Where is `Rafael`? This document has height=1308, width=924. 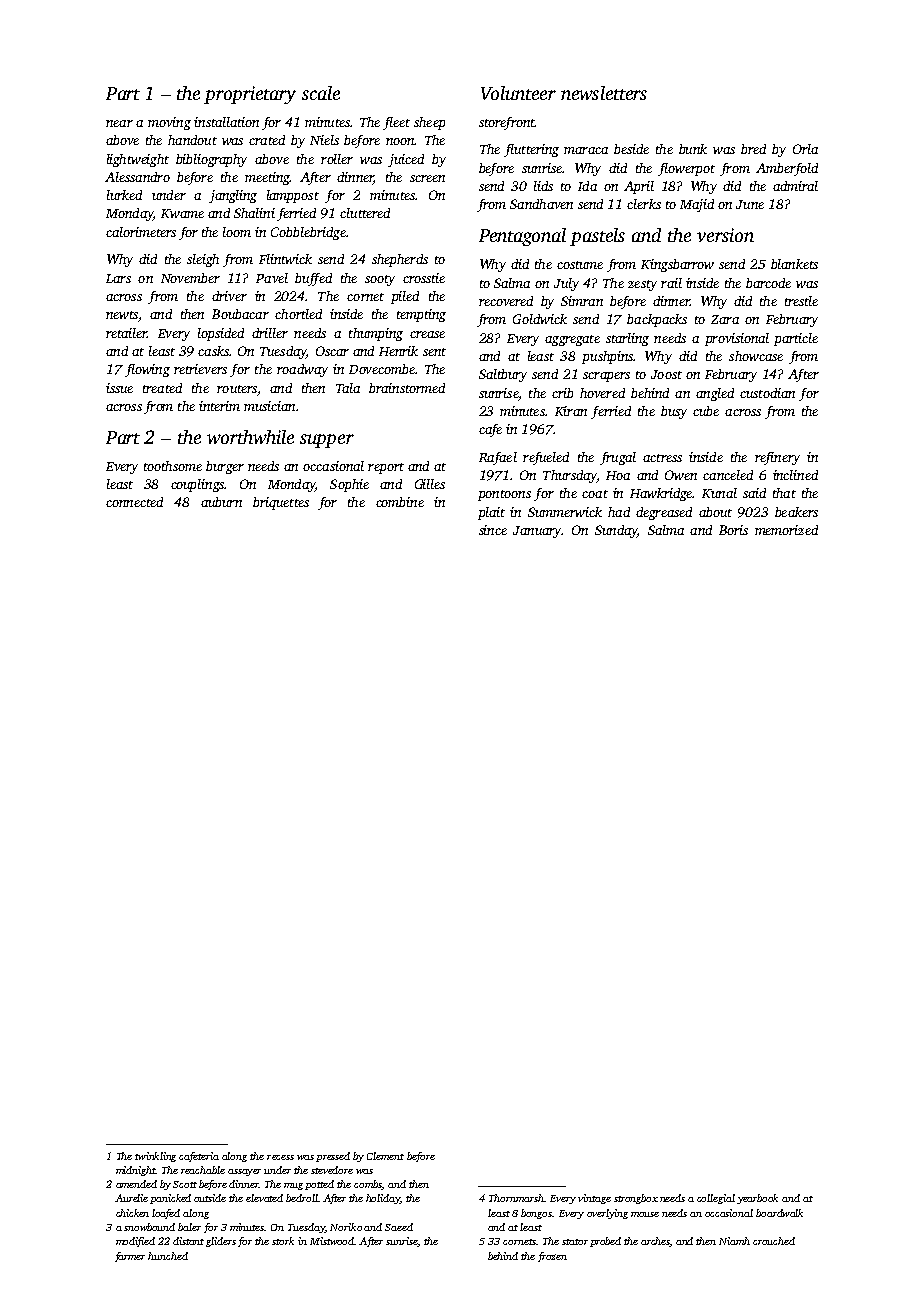
Rafael is located at coordinates (498, 458).
